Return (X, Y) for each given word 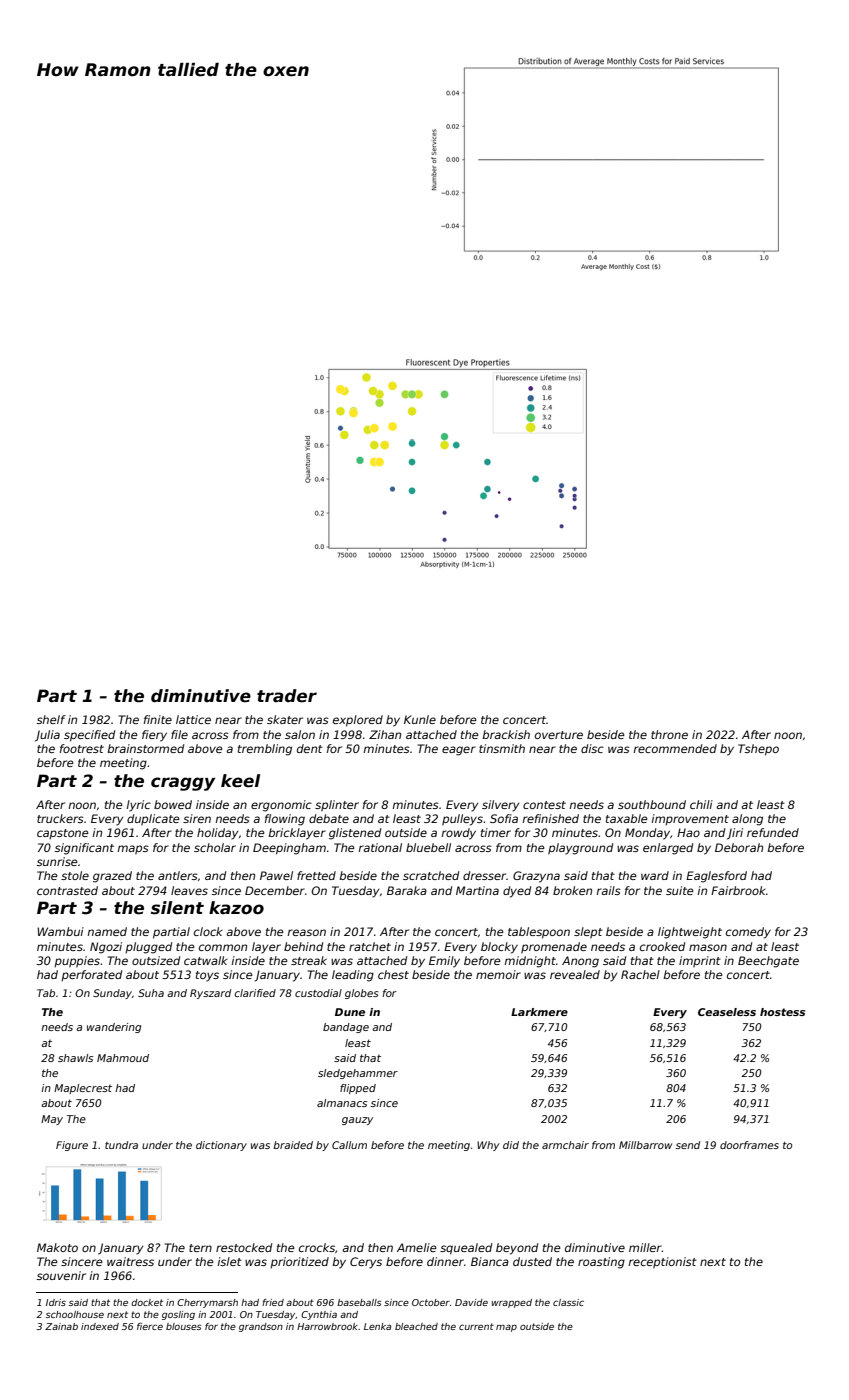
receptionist (662, 1262)
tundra (121, 1145)
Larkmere (539, 1012)
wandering (114, 1028)
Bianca (490, 1261)
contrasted (67, 890)
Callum (349, 1145)
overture (559, 735)
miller (645, 1247)
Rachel (640, 974)
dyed (517, 892)
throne (669, 734)
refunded (773, 832)
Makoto (57, 1247)
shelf (51, 719)
